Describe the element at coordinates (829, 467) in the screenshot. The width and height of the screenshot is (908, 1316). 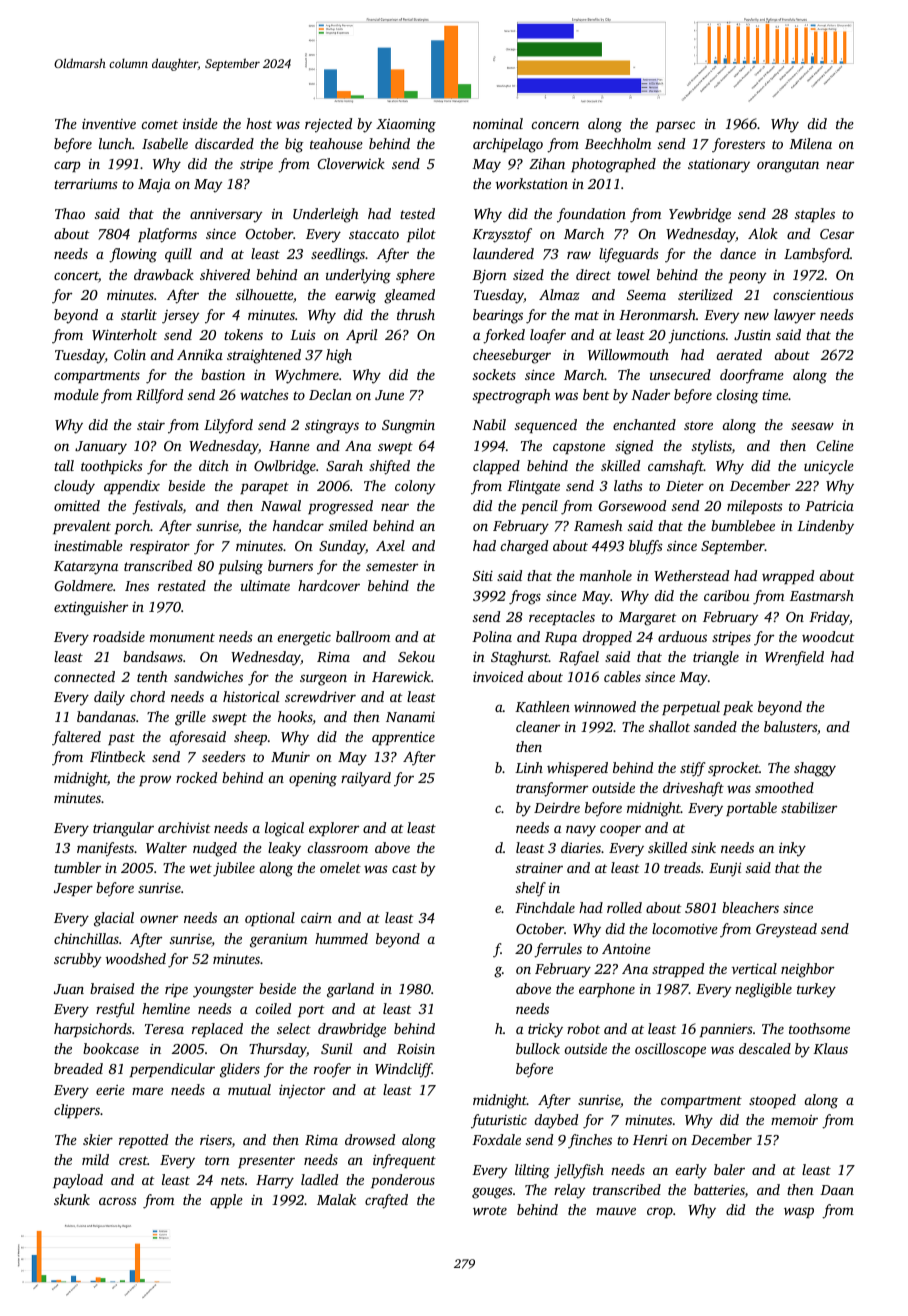
I see `unicycle` at that location.
